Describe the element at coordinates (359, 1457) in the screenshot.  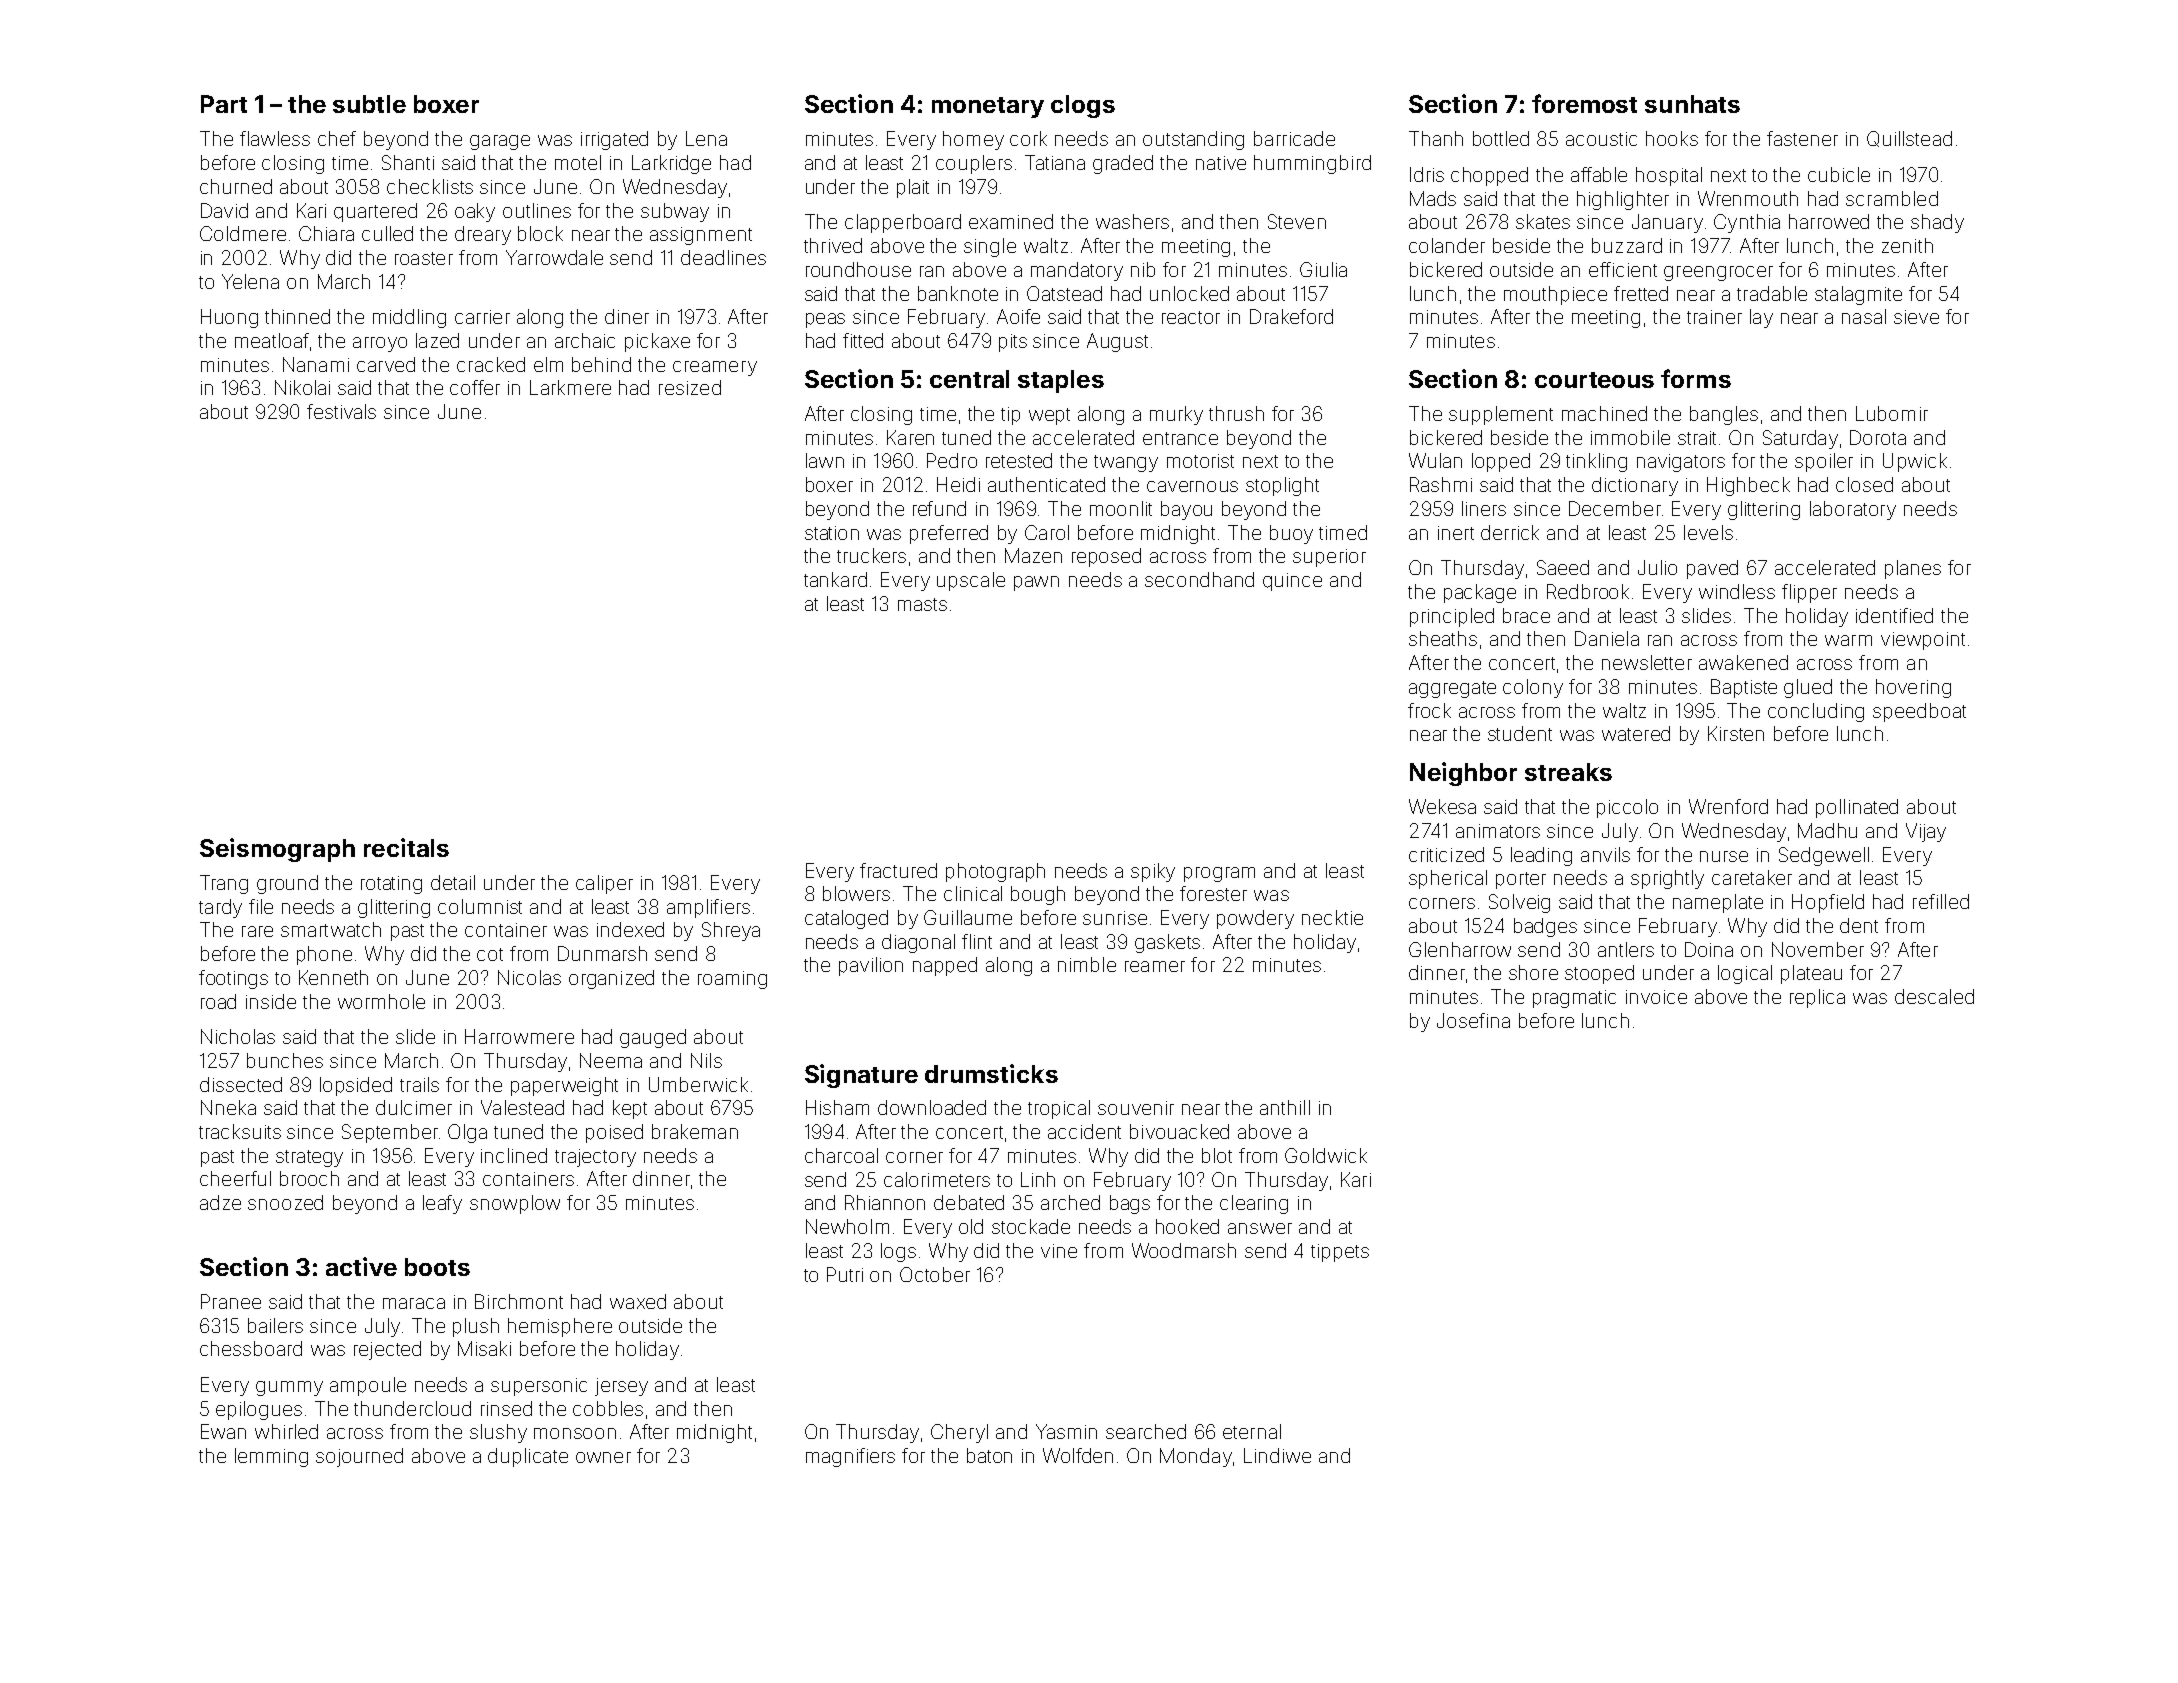
I see `sojourned` at that location.
